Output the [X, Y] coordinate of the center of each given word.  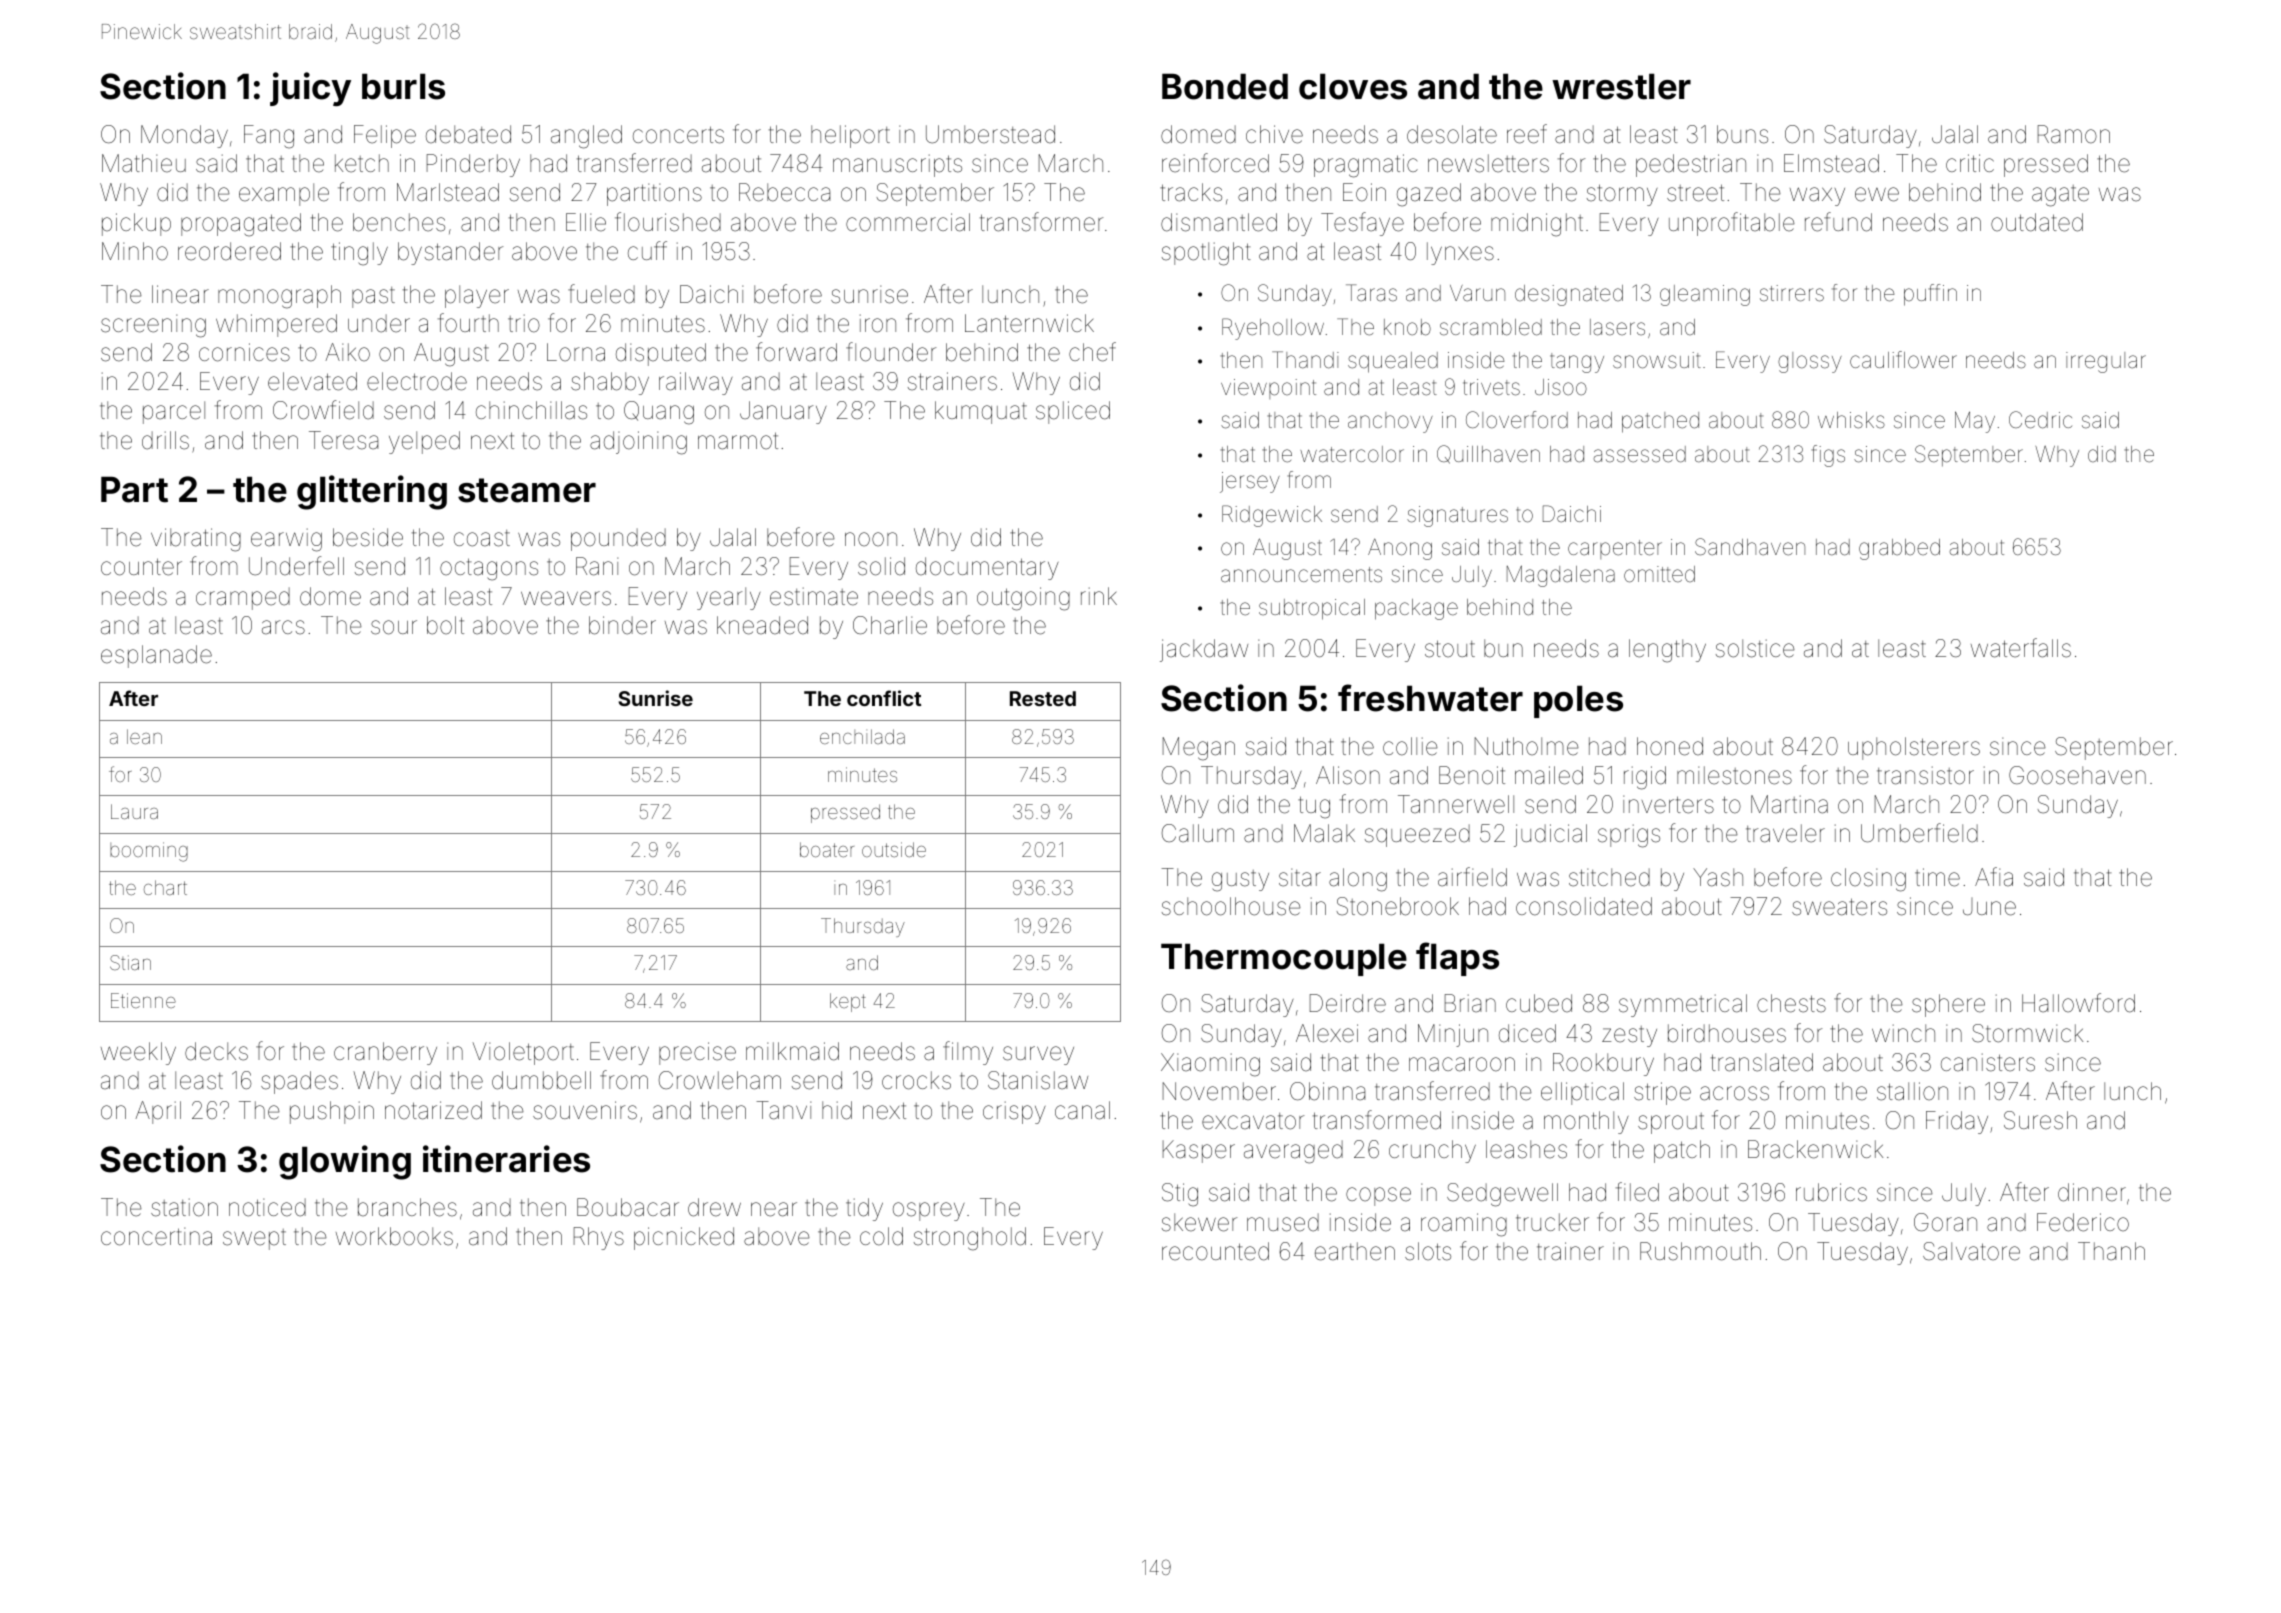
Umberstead [990, 134]
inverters [1668, 804]
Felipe [385, 136]
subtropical [1312, 609]
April [158, 1112]
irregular [2106, 362]
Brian [1470, 1003]
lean [144, 736]
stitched [1609, 877]
